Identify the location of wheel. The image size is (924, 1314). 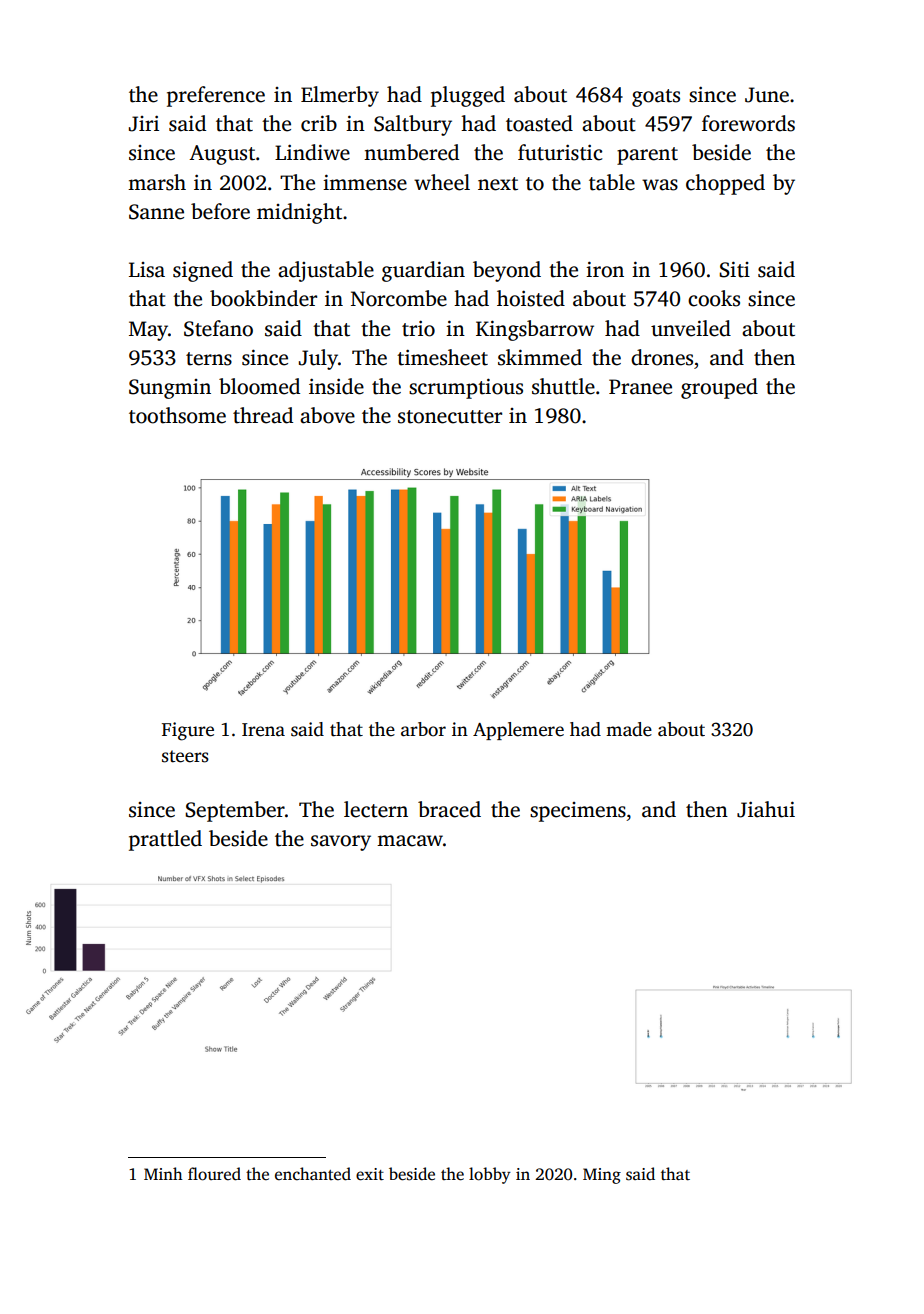
(442, 182).
